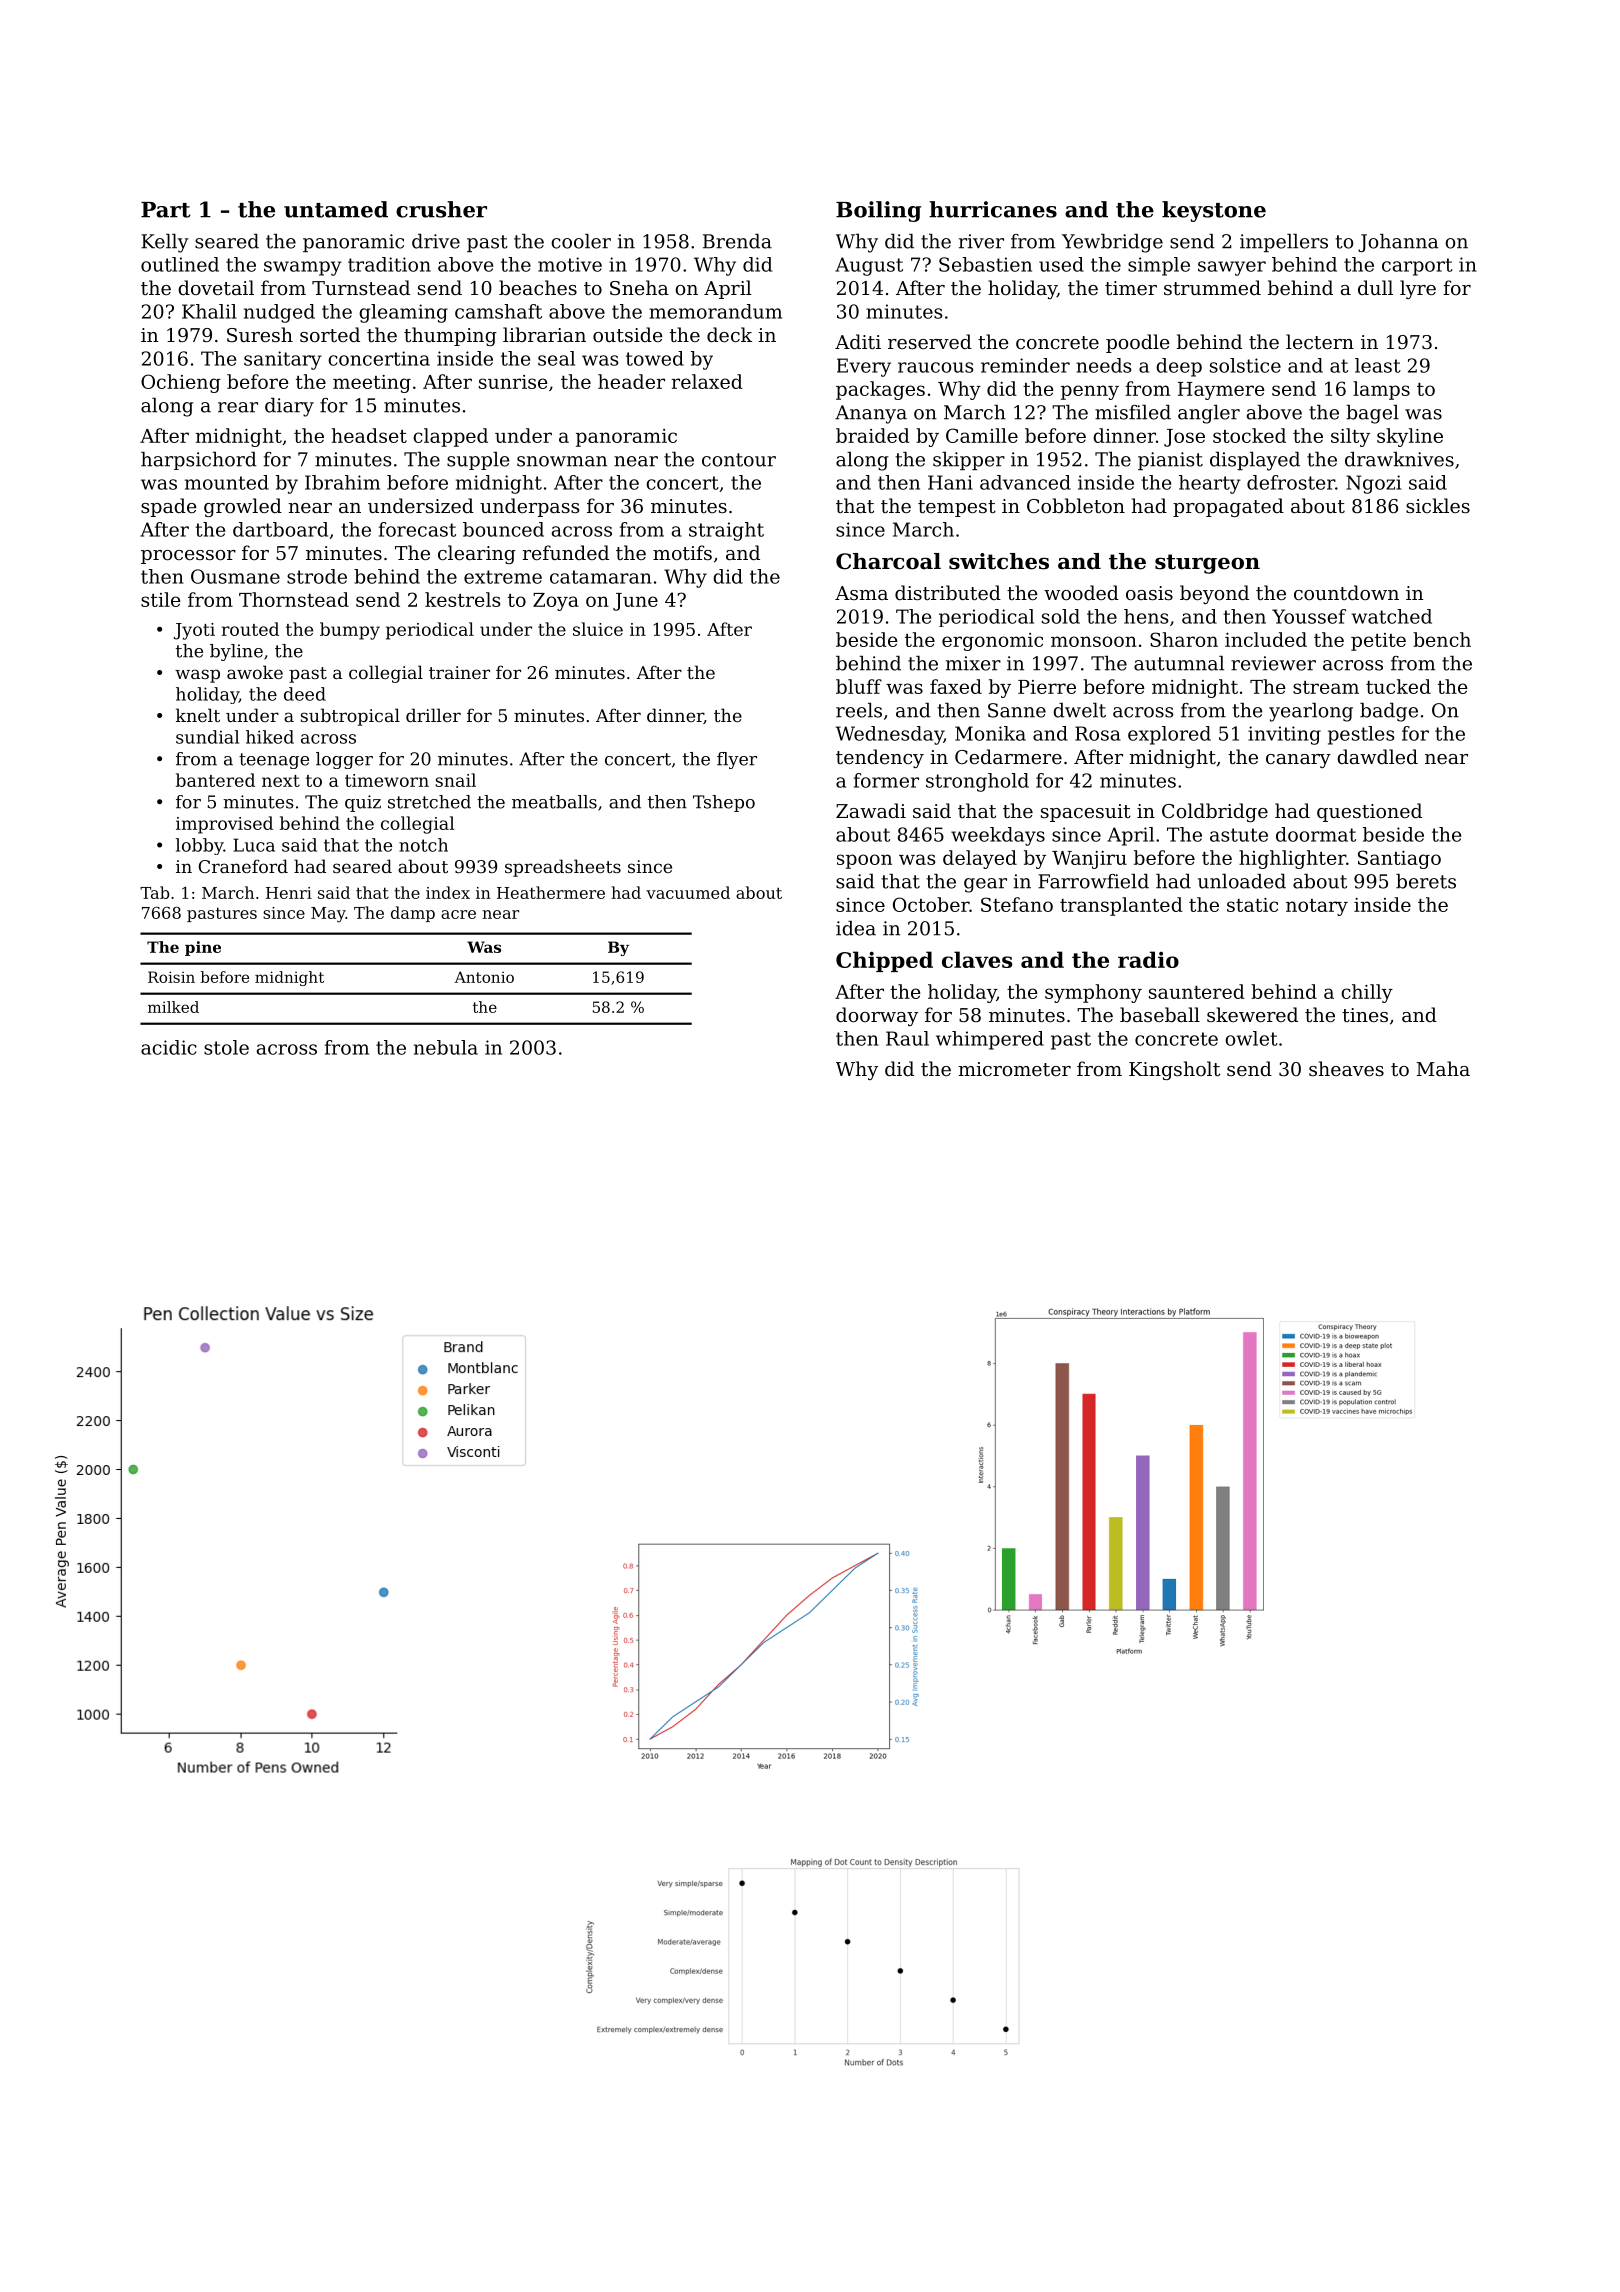  Describe the element at coordinates (171, 977) in the page. I see `Roisin` at that location.
